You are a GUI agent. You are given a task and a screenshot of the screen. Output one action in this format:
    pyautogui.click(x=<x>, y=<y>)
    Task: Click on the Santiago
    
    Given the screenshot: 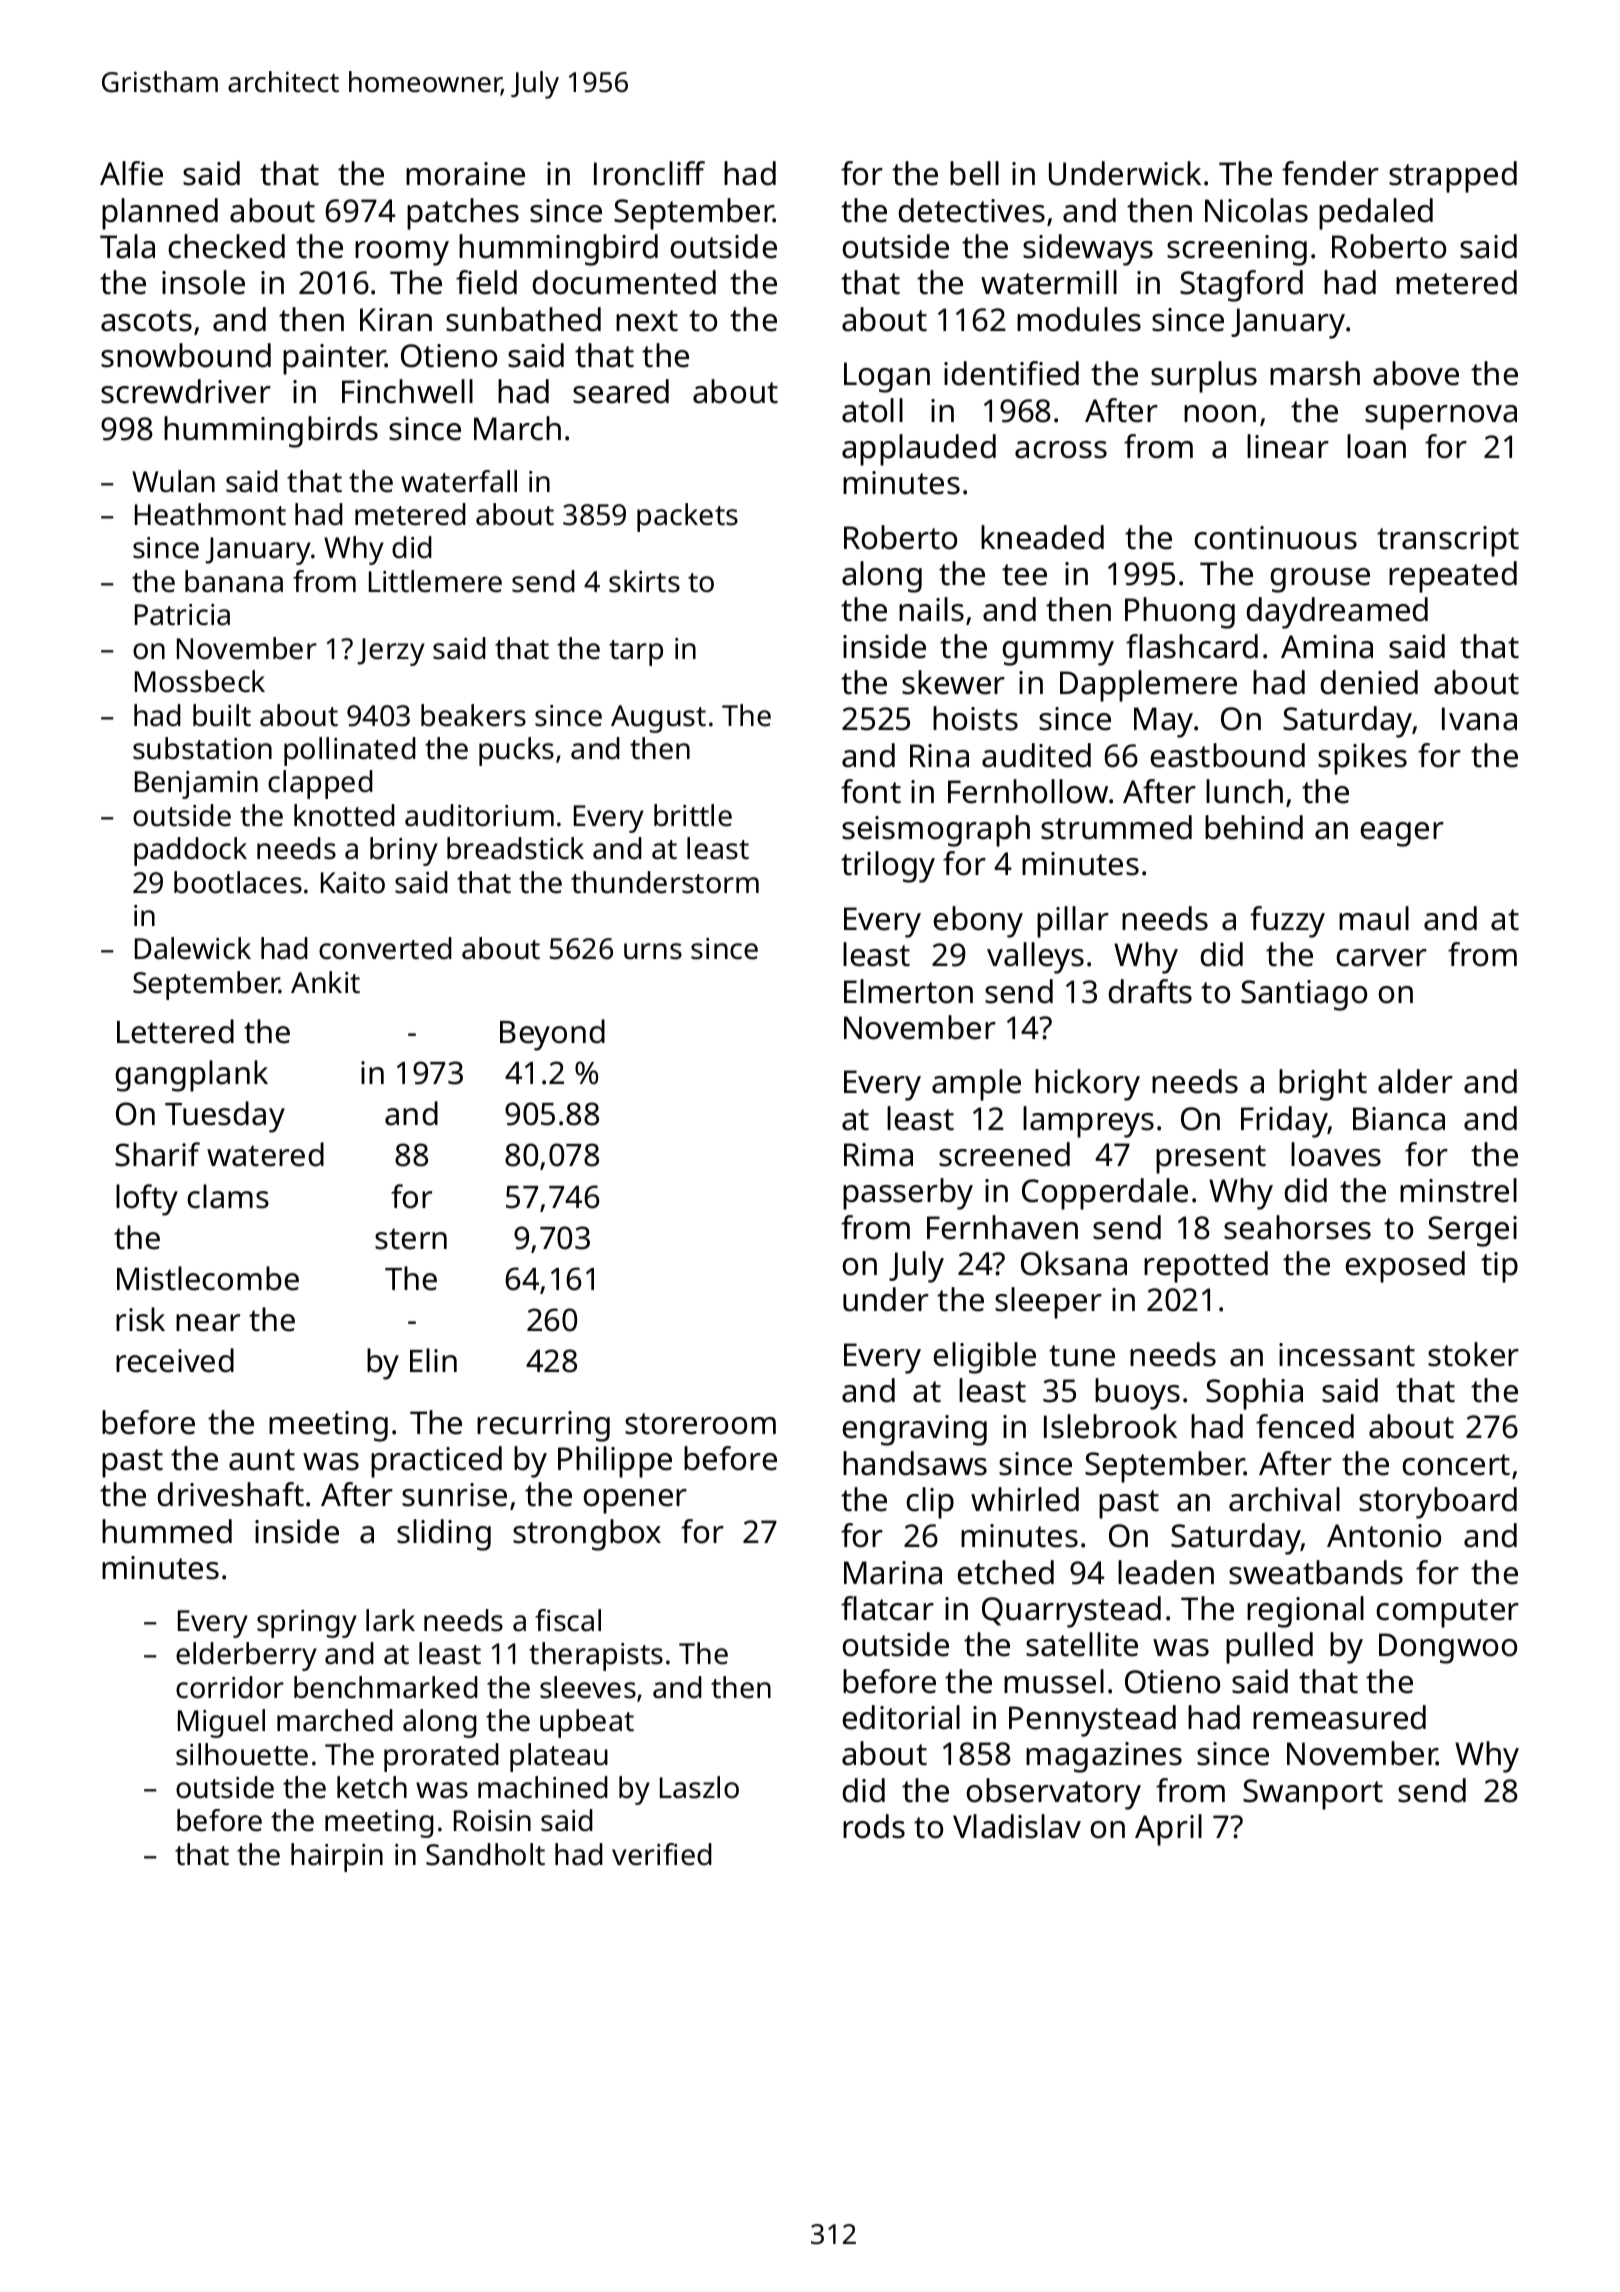 What is the action you would take?
    pyautogui.click(x=1304, y=995)
